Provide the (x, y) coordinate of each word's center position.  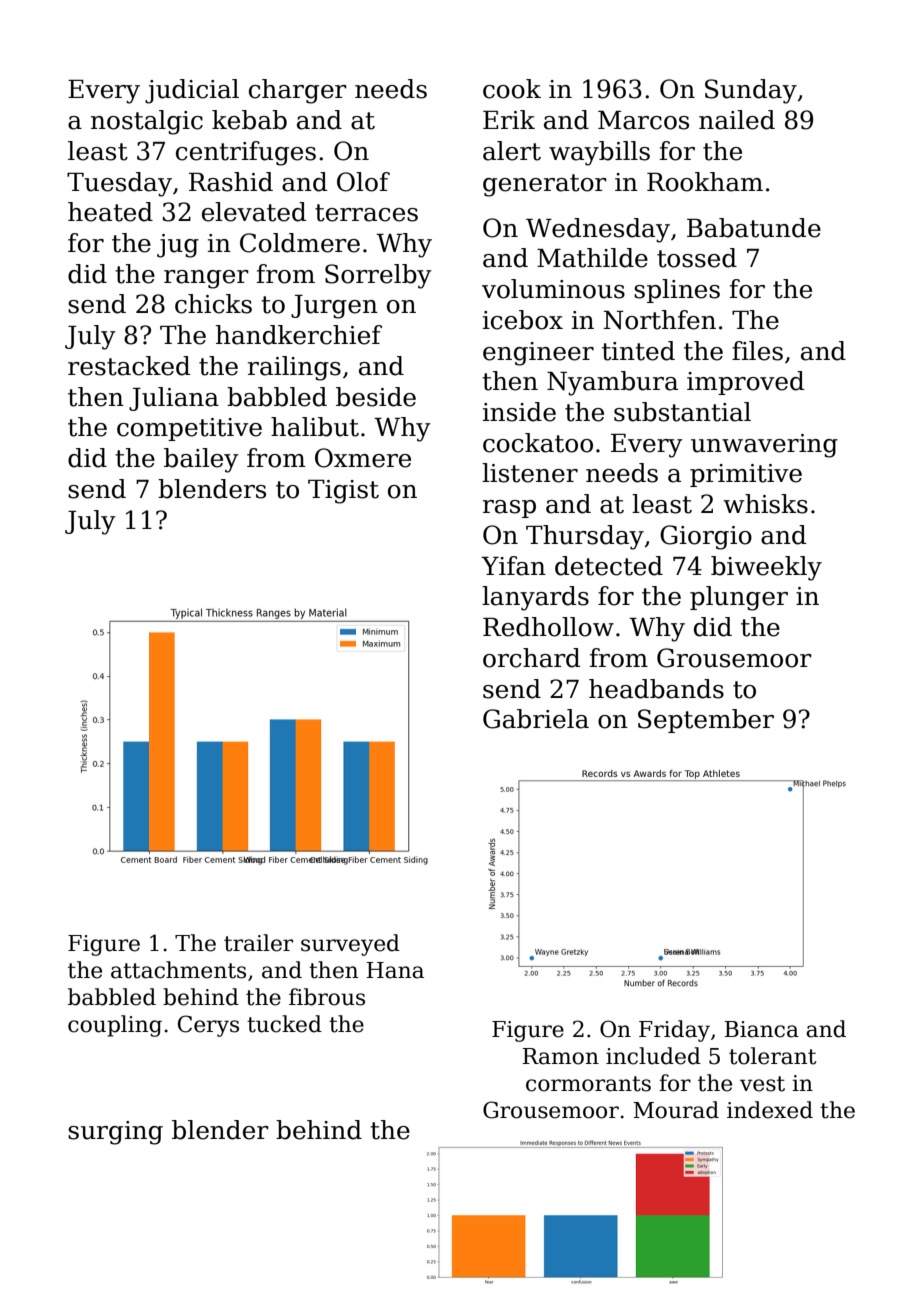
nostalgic (147, 122)
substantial (682, 412)
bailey (201, 460)
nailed (737, 120)
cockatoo (538, 443)
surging (115, 1133)
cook (512, 89)
